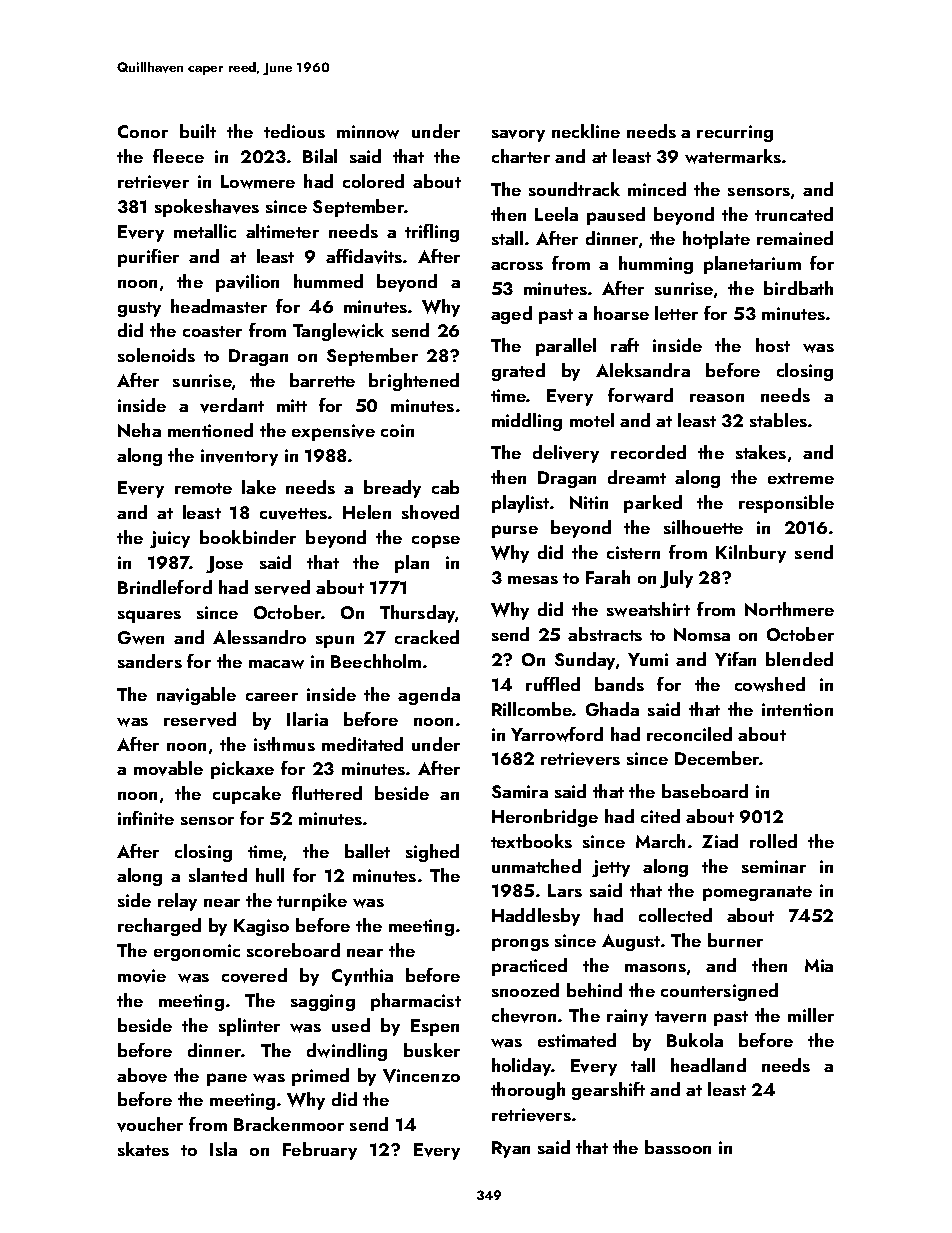 The height and width of the document is (1233, 952). Describe the element at coordinates (586, 131) in the document. I see `neckline` at that location.
